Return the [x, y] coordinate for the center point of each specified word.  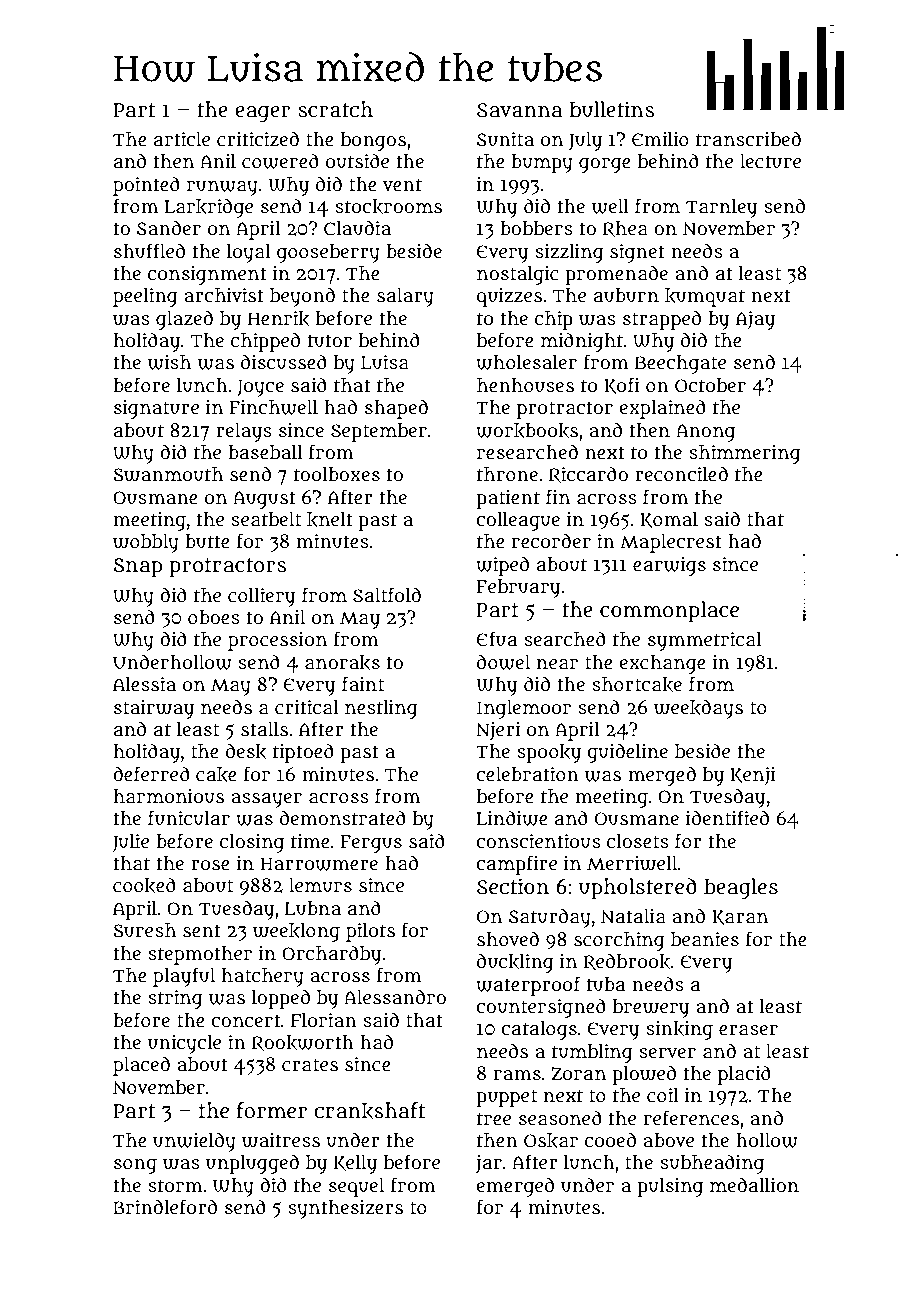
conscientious [538, 841]
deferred [151, 774]
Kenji [752, 776]
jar [489, 1164]
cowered [280, 161]
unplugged [252, 1164]
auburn [626, 295]
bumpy [542, 163]
